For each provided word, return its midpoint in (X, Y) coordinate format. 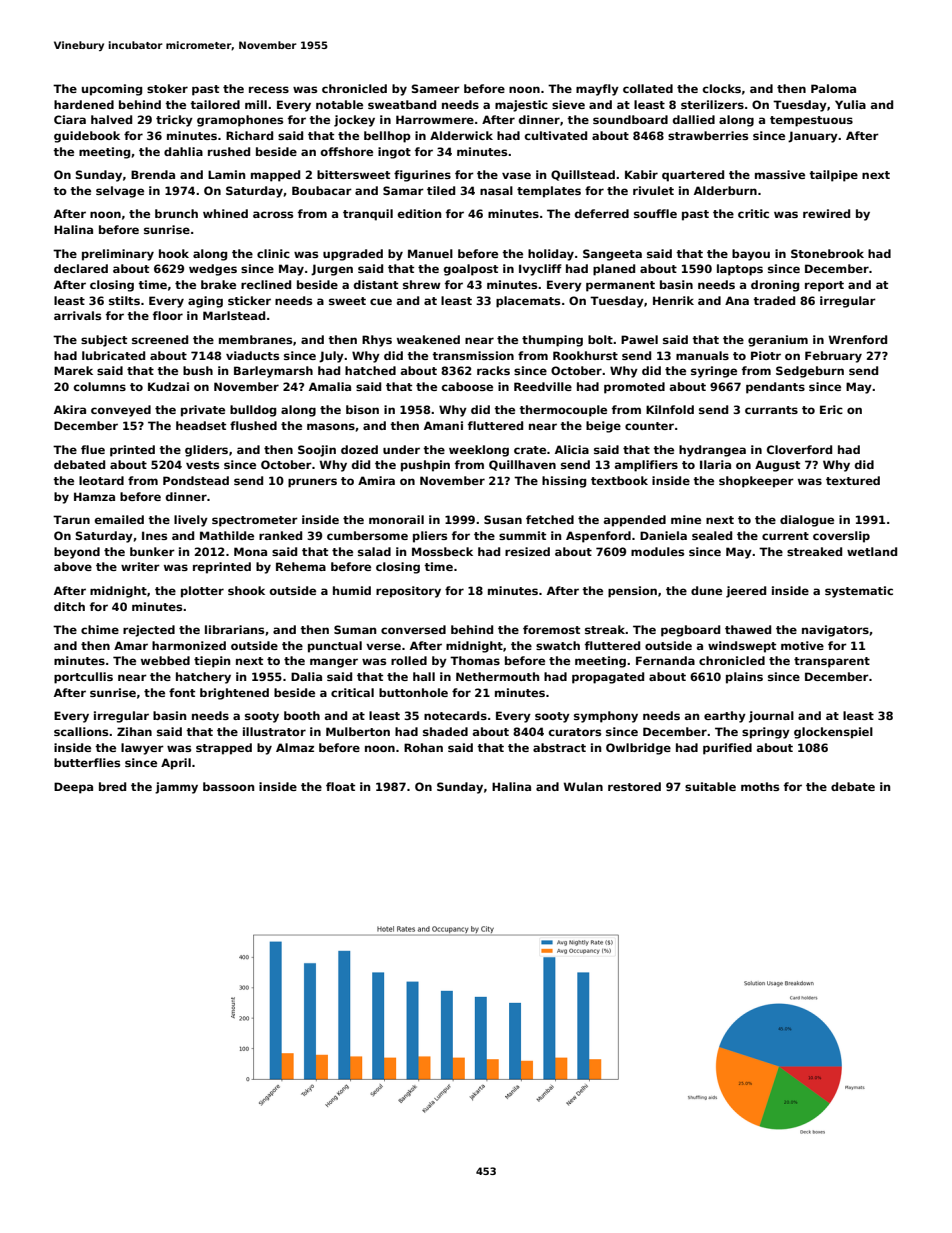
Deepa (73, 788)
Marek (73, 370)
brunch (176, 213)
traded (774, 300)
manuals (702, 355)
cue (381, 301)
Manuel (430, 253)
